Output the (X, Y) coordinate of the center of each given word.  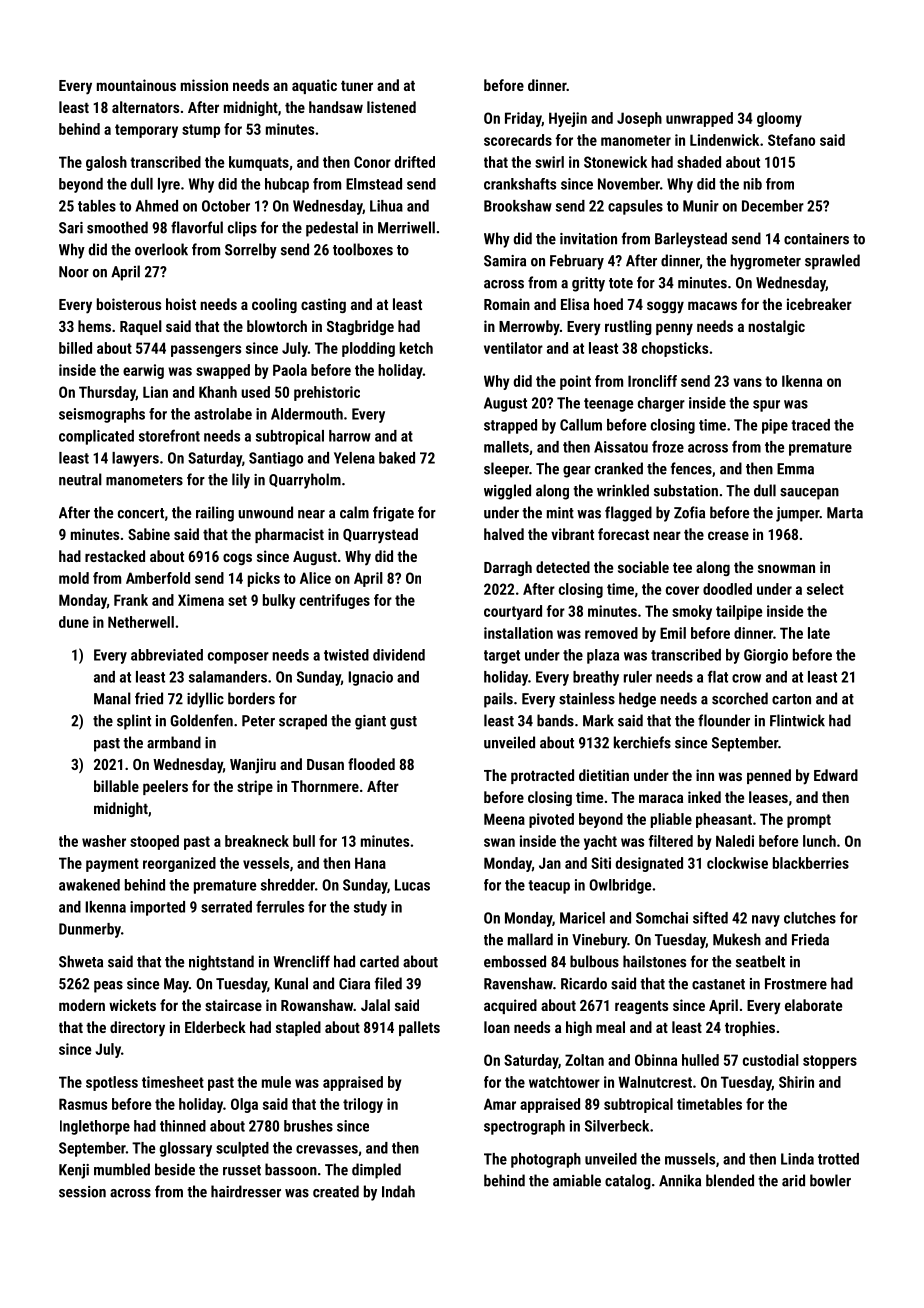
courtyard (513, 612)
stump (201, 131)
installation (518, 633)
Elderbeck (215, 1027)
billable (116, 786)
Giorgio (766, 656)
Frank (131, 600)
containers (816, 239)
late (819, 633)
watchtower (564, 1082)
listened (391, 107)
